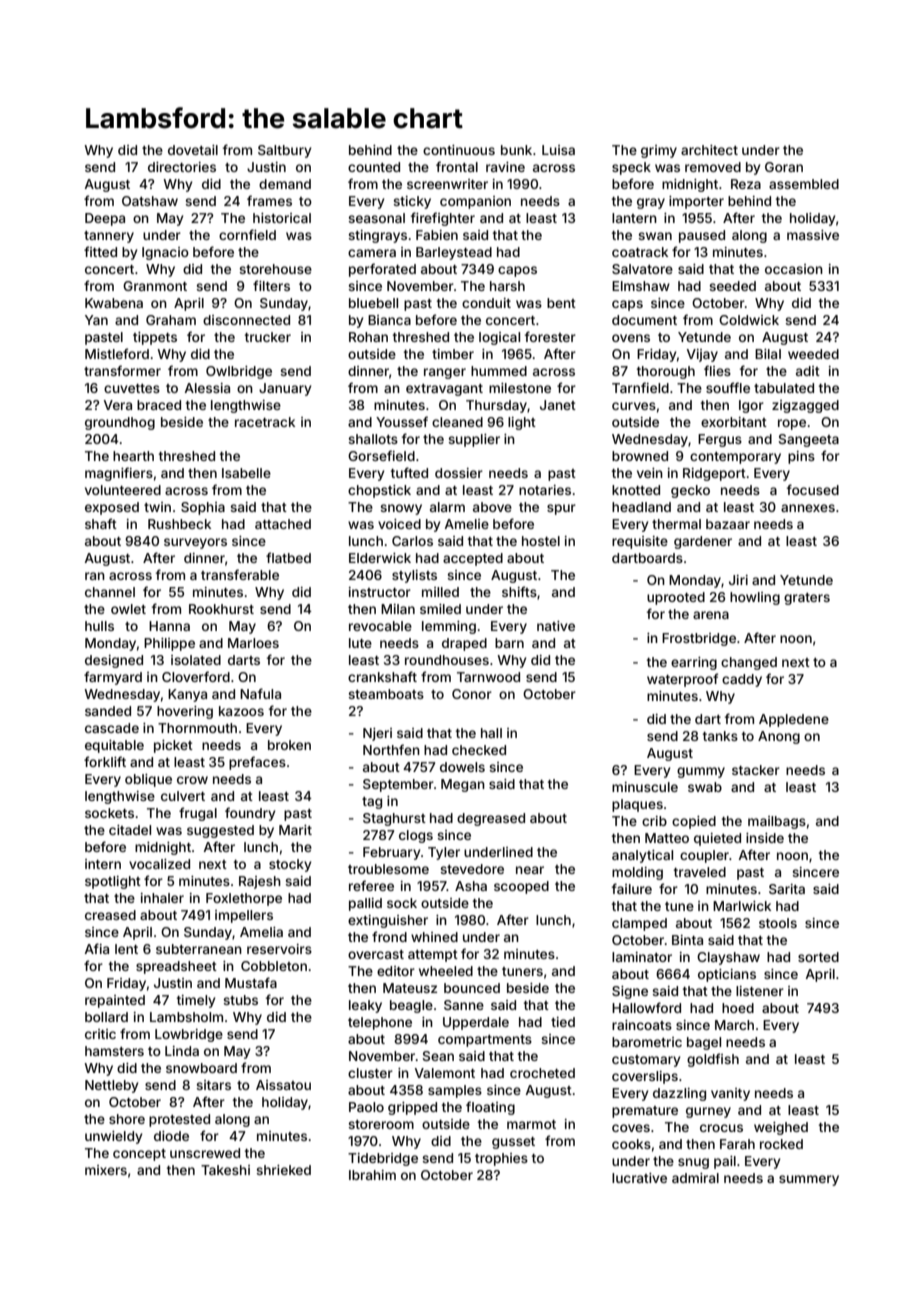 The height and width of the page is (1308, 924). I want to click on architect, so click(709, 150).
